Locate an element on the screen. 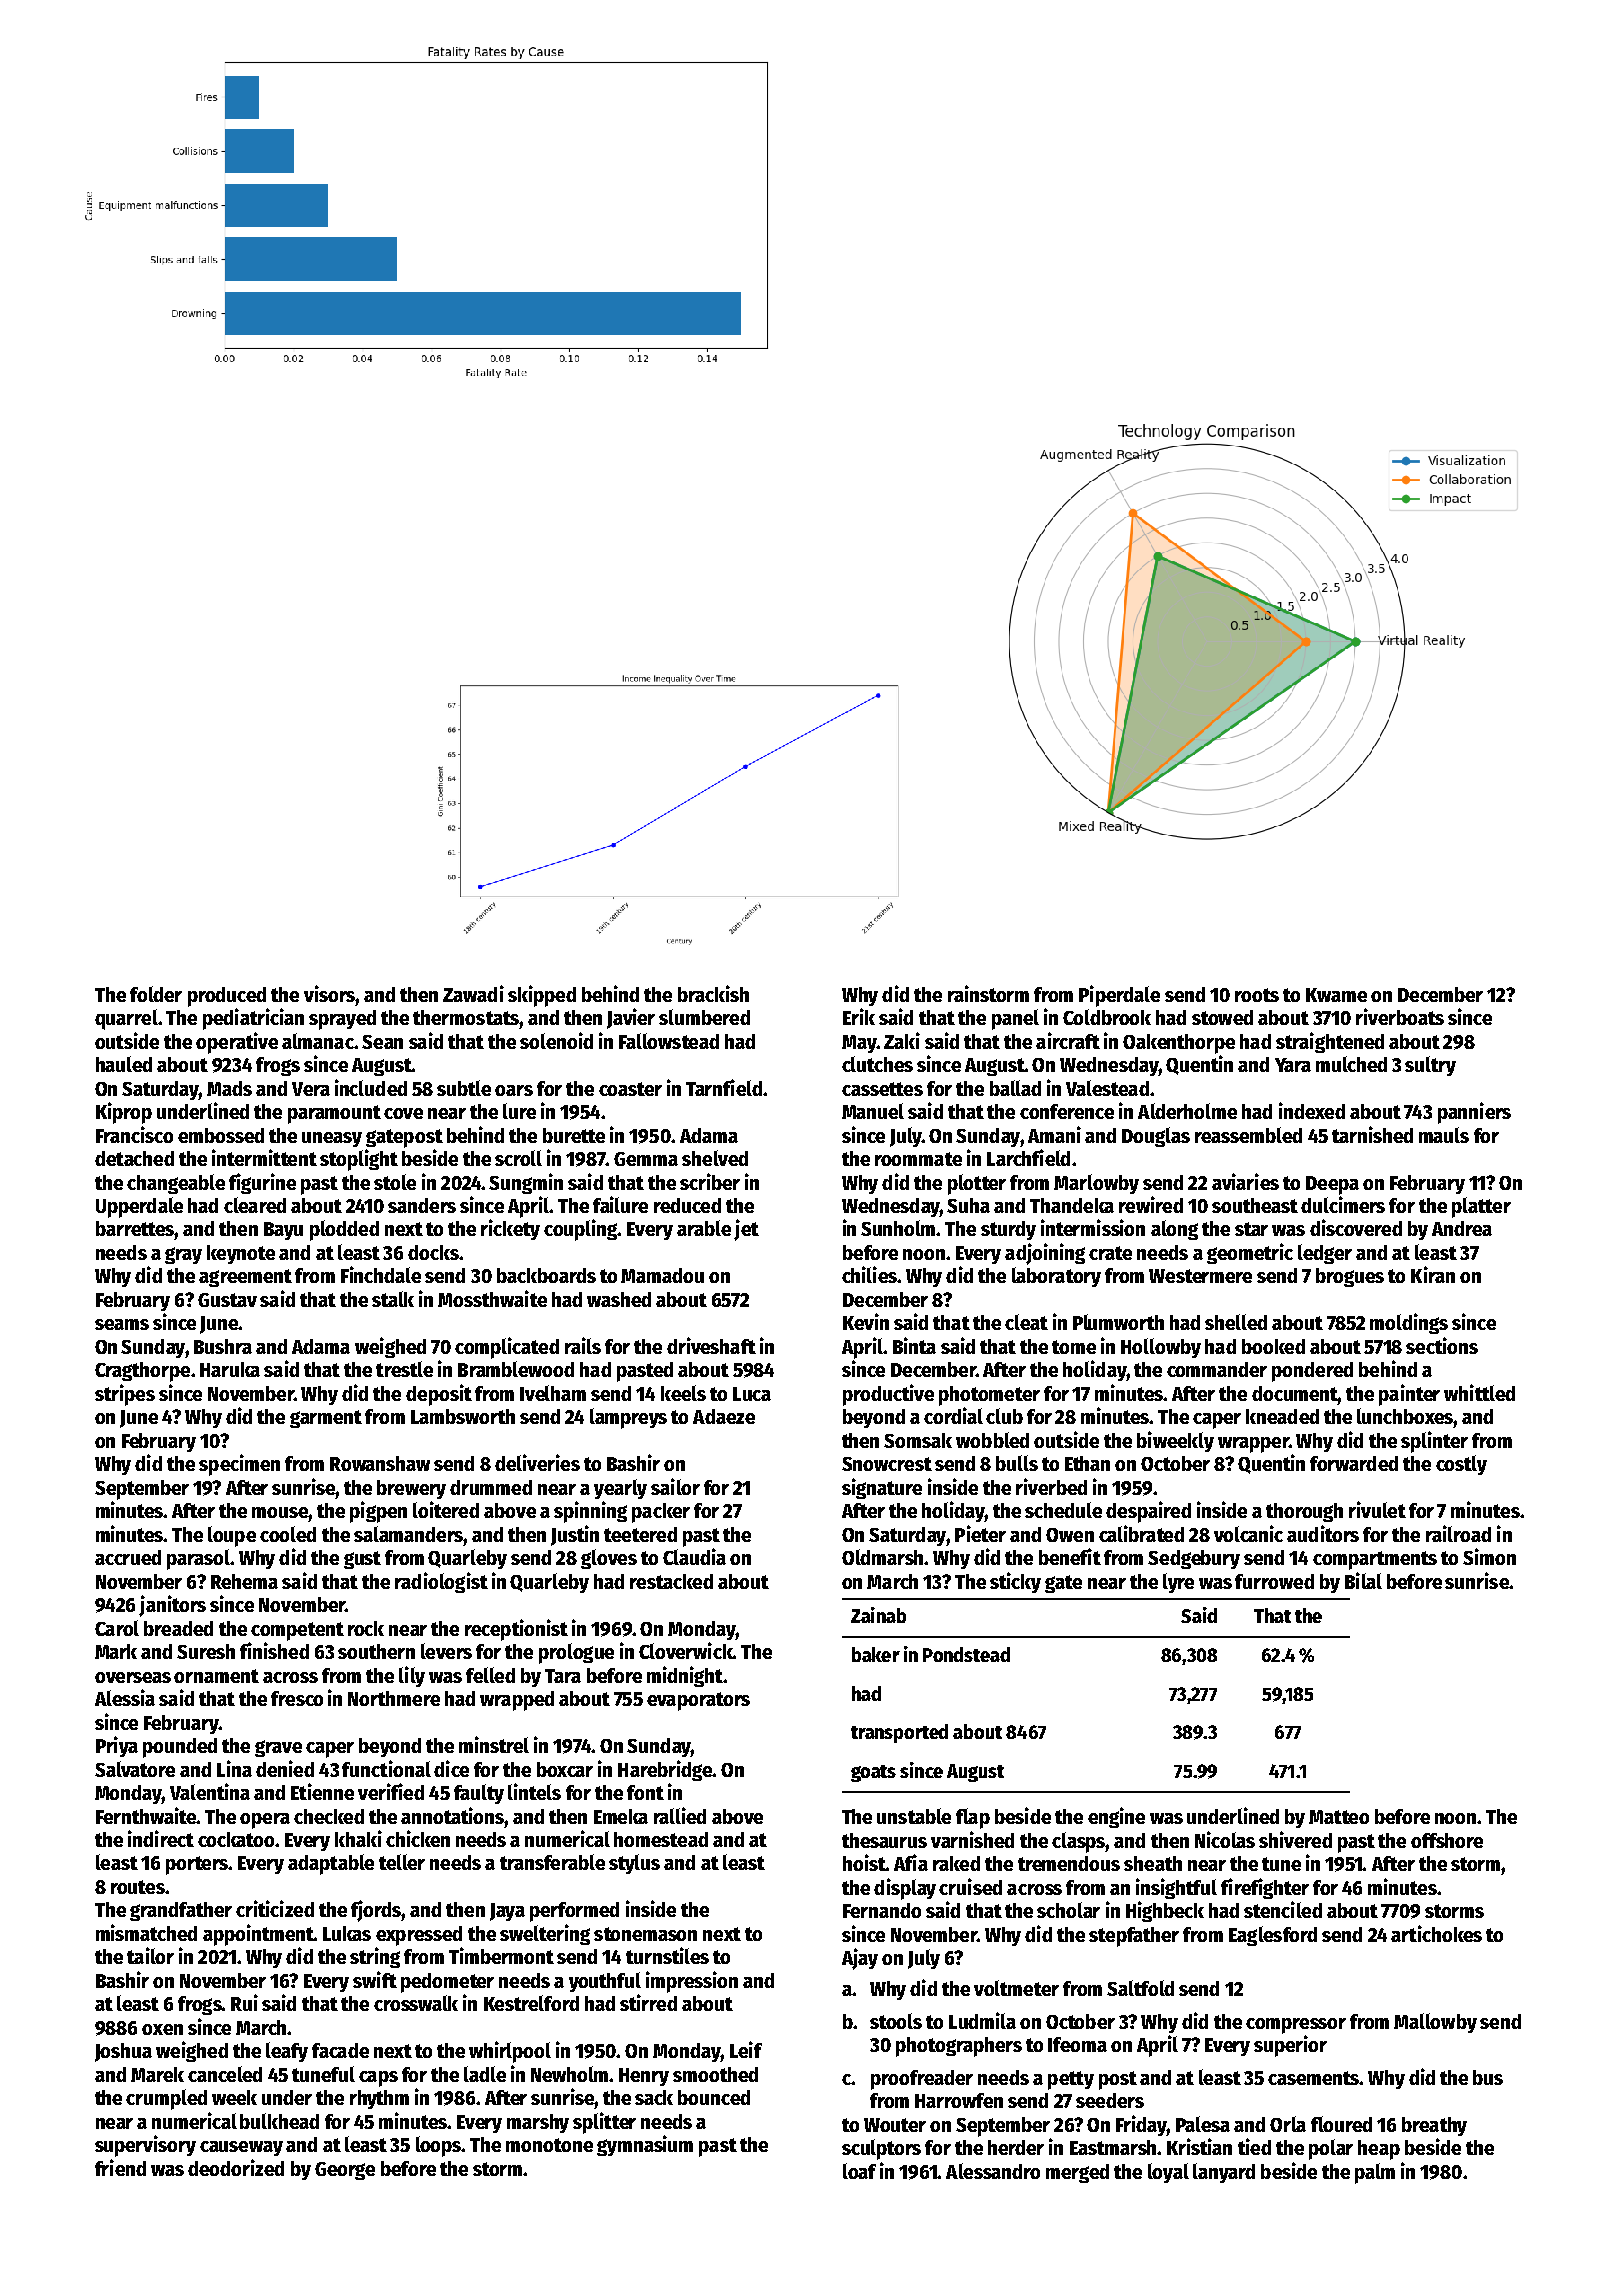  sprayed is located at coordinates (342, 1020).
